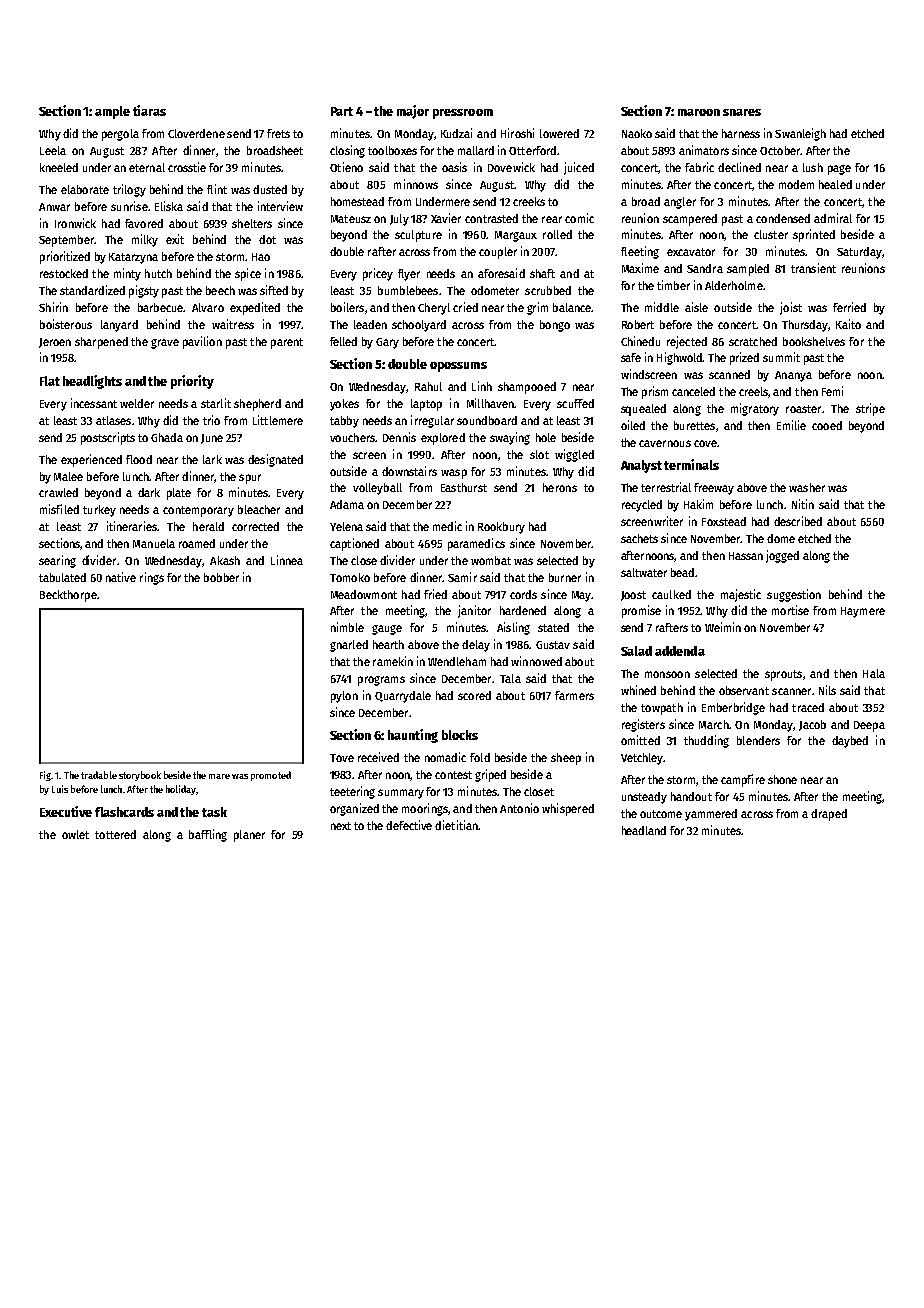  I want to click on wasp, so click(454, 474).
